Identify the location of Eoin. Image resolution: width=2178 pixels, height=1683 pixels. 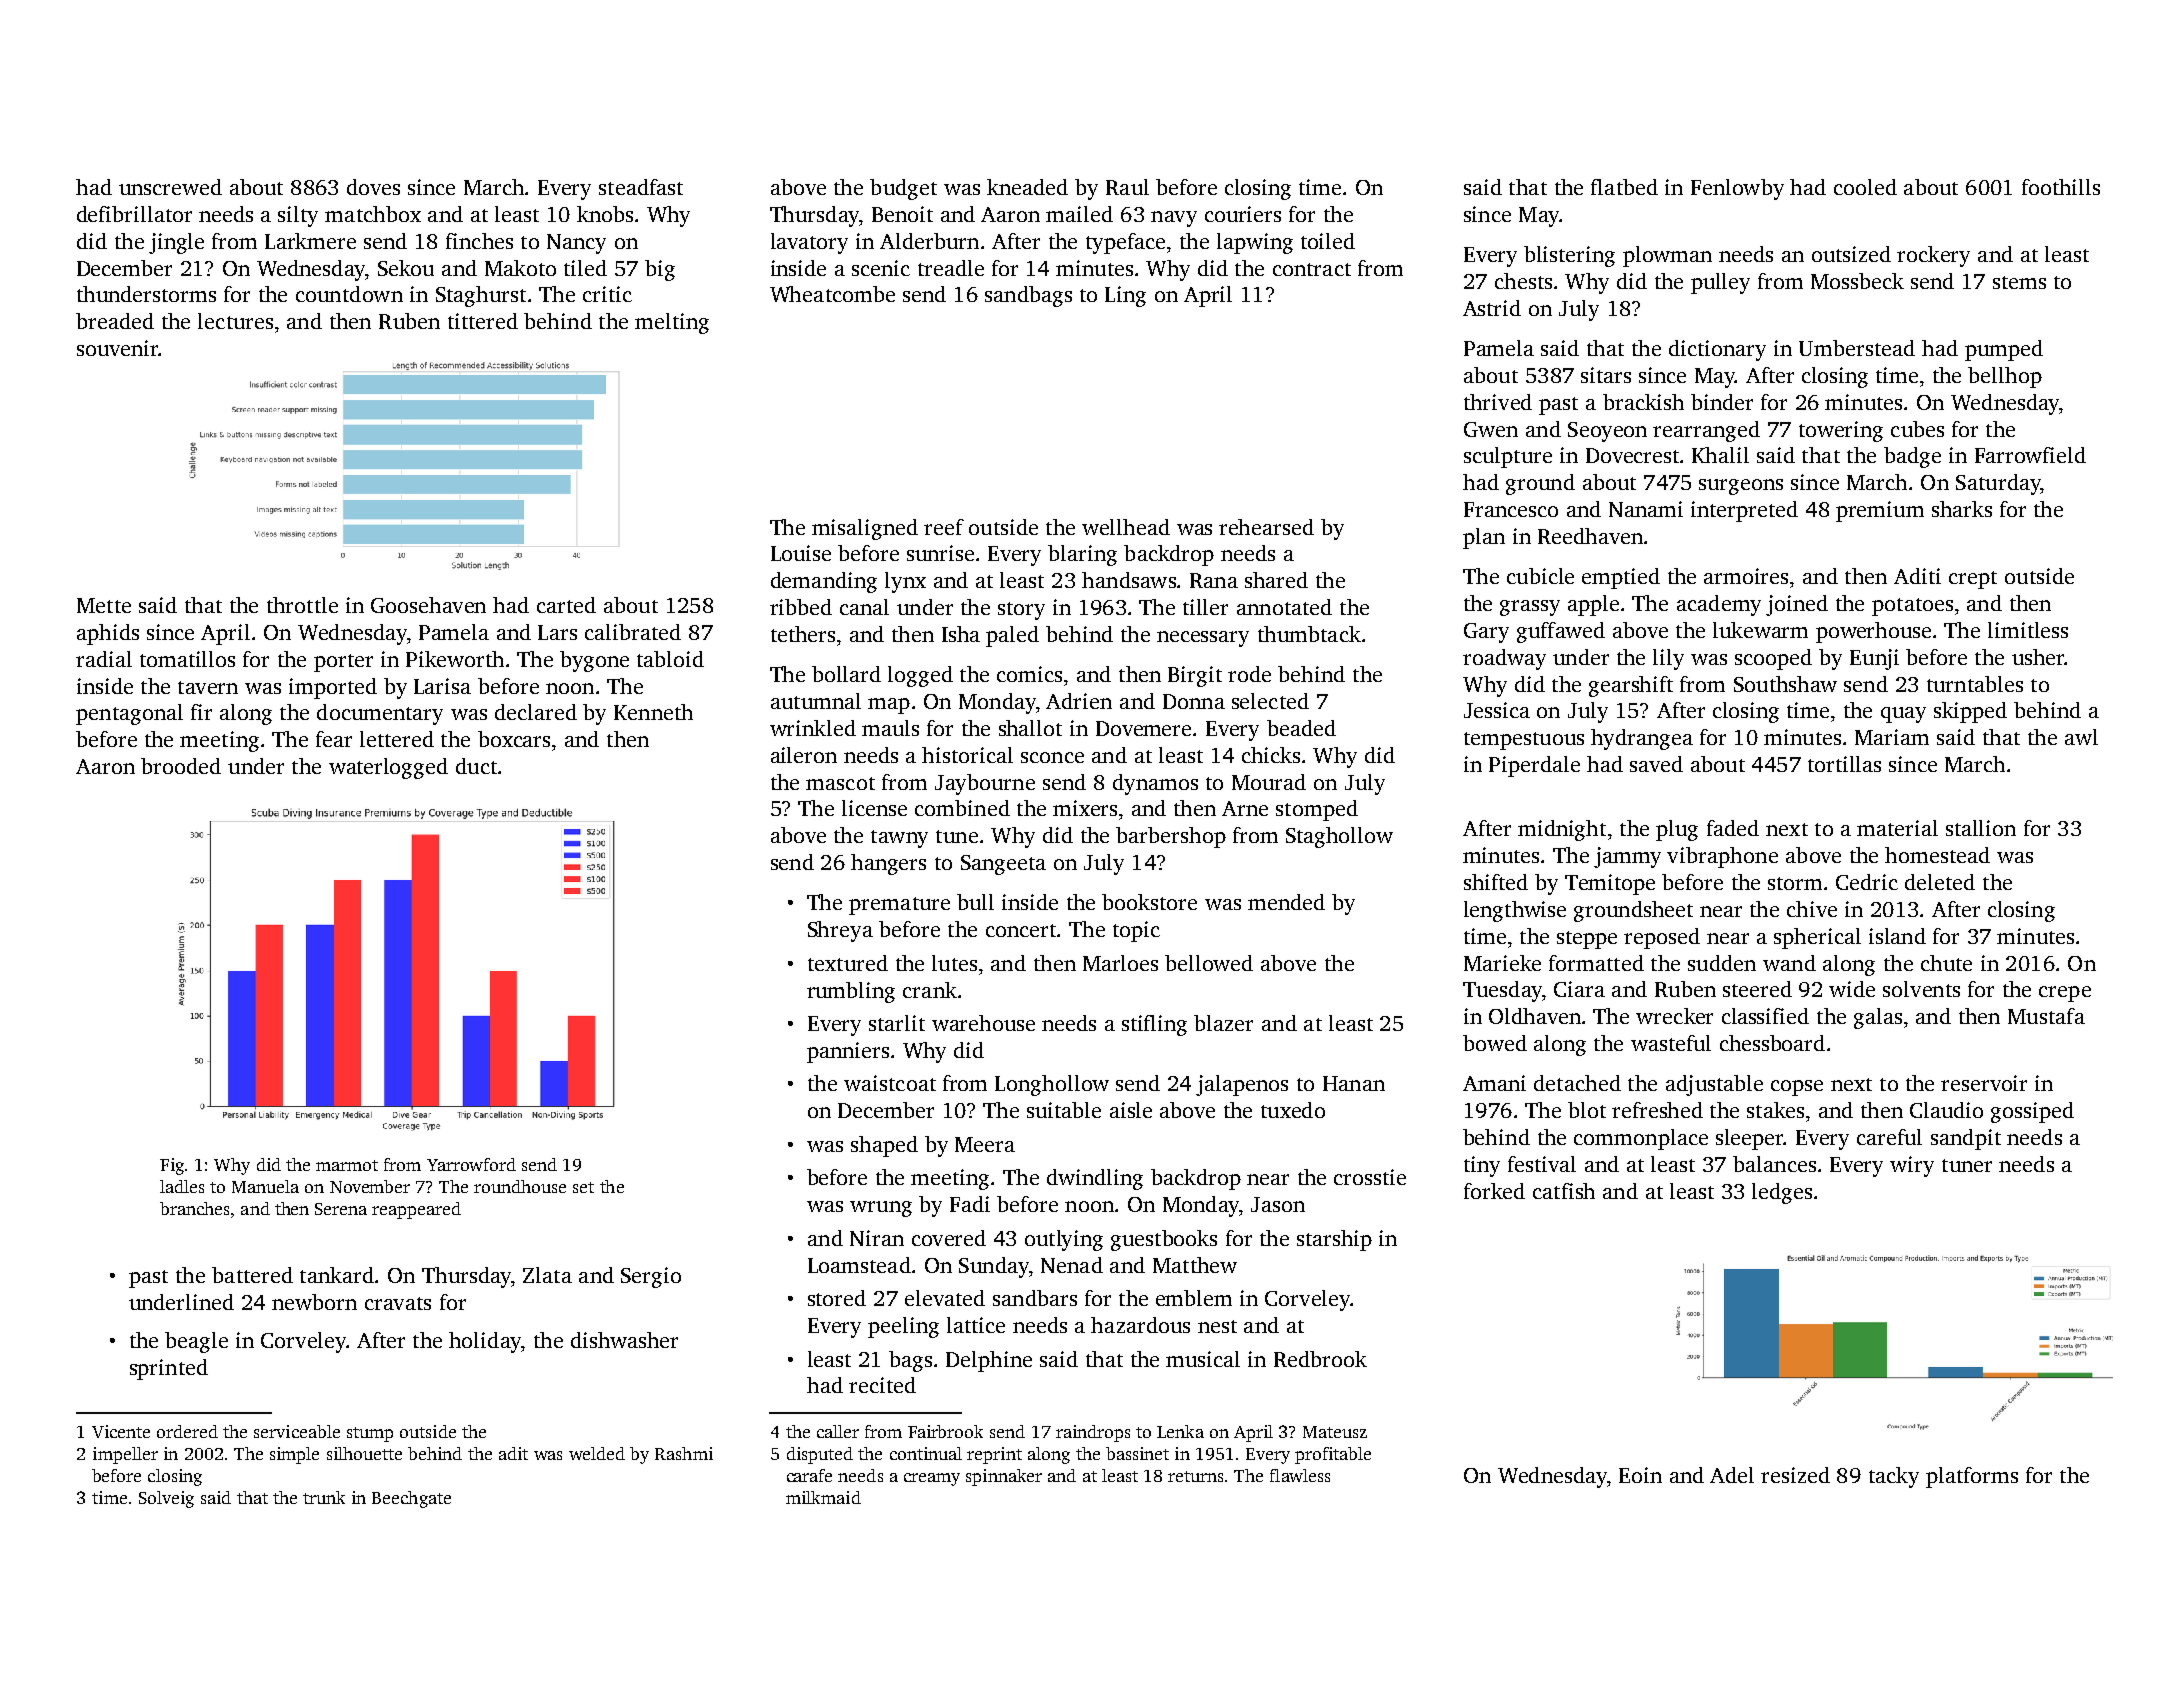
(1640, 1475).
